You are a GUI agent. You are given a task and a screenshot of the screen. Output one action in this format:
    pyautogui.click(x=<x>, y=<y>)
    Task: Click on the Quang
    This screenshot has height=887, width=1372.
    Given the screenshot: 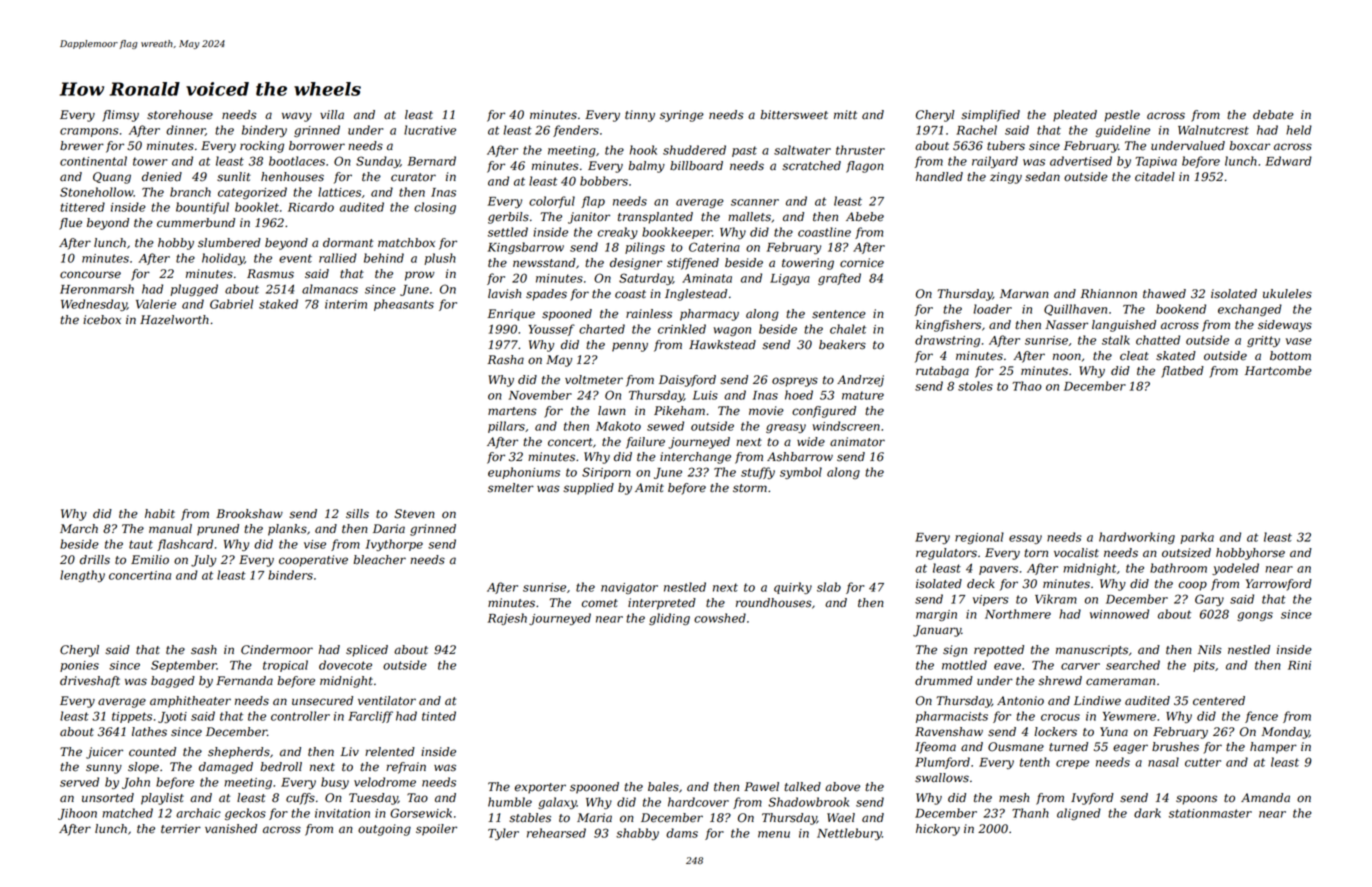 What is the action you would take?
    pyautogui.click(x=112, y=178)
